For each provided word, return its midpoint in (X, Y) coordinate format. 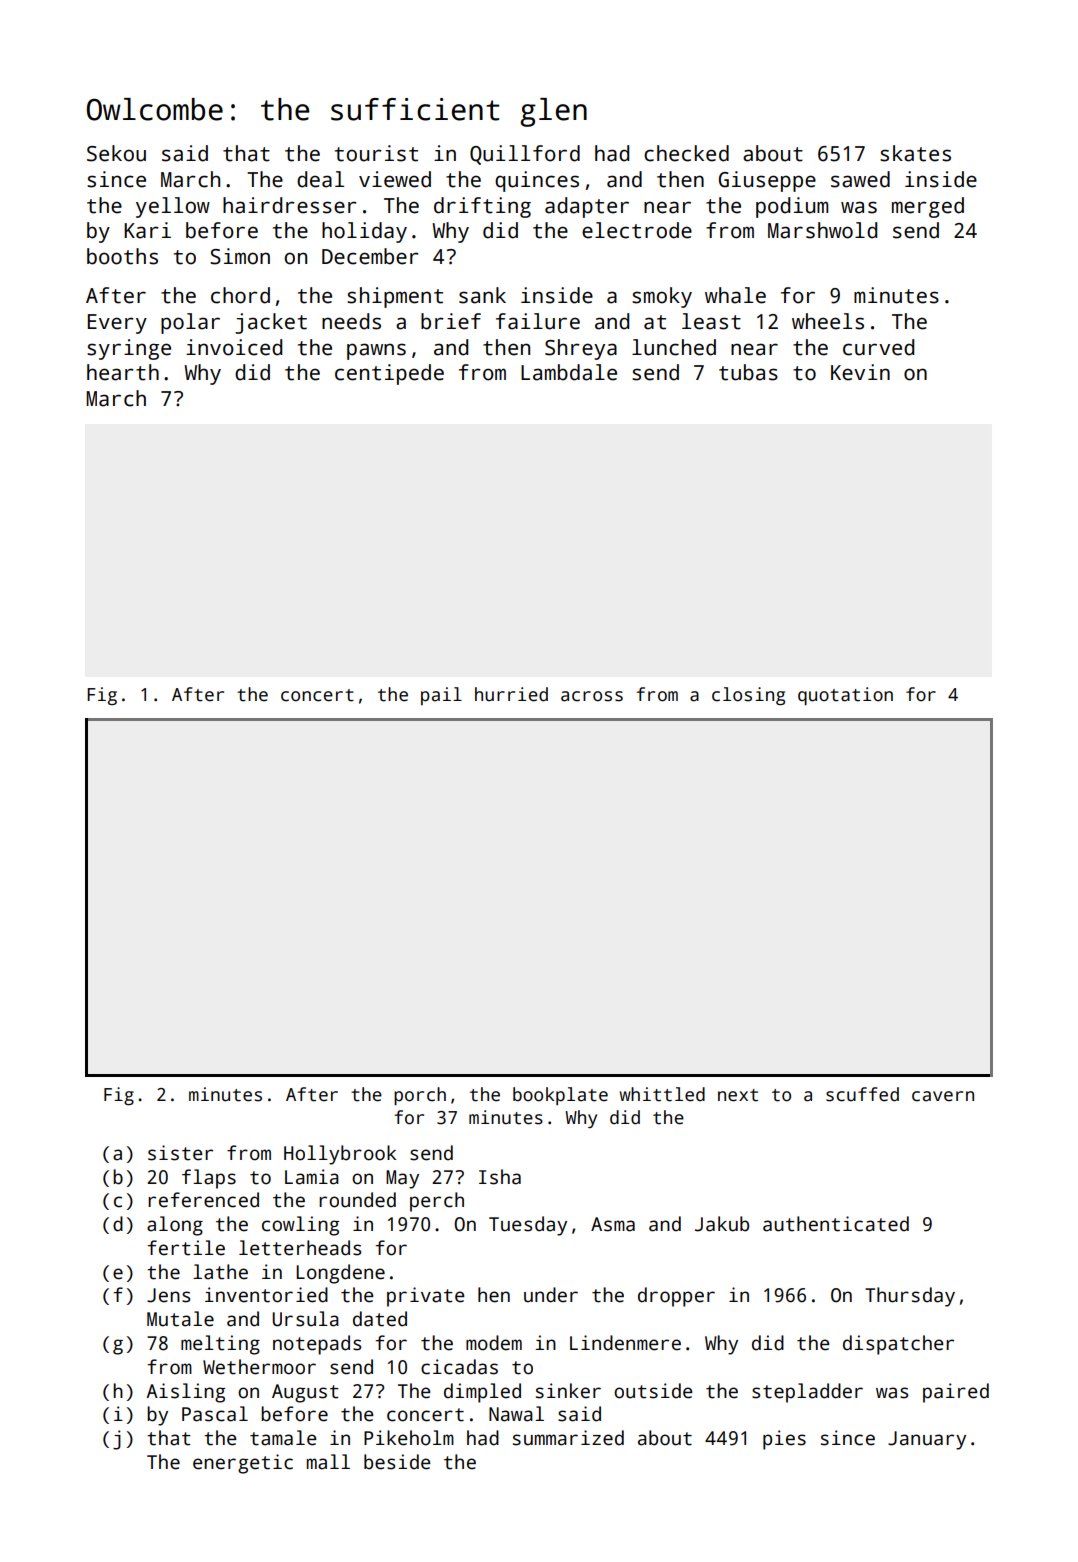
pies (784, 1440)
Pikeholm (409, 1438)
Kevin (860, 372)
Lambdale (569, 372)
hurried (511, 694)
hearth (123, 372)
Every (117, 324)
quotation (845, 696)
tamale (283, 1438)
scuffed (862, 1094)
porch (420, 1096)
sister (180, 1153)
